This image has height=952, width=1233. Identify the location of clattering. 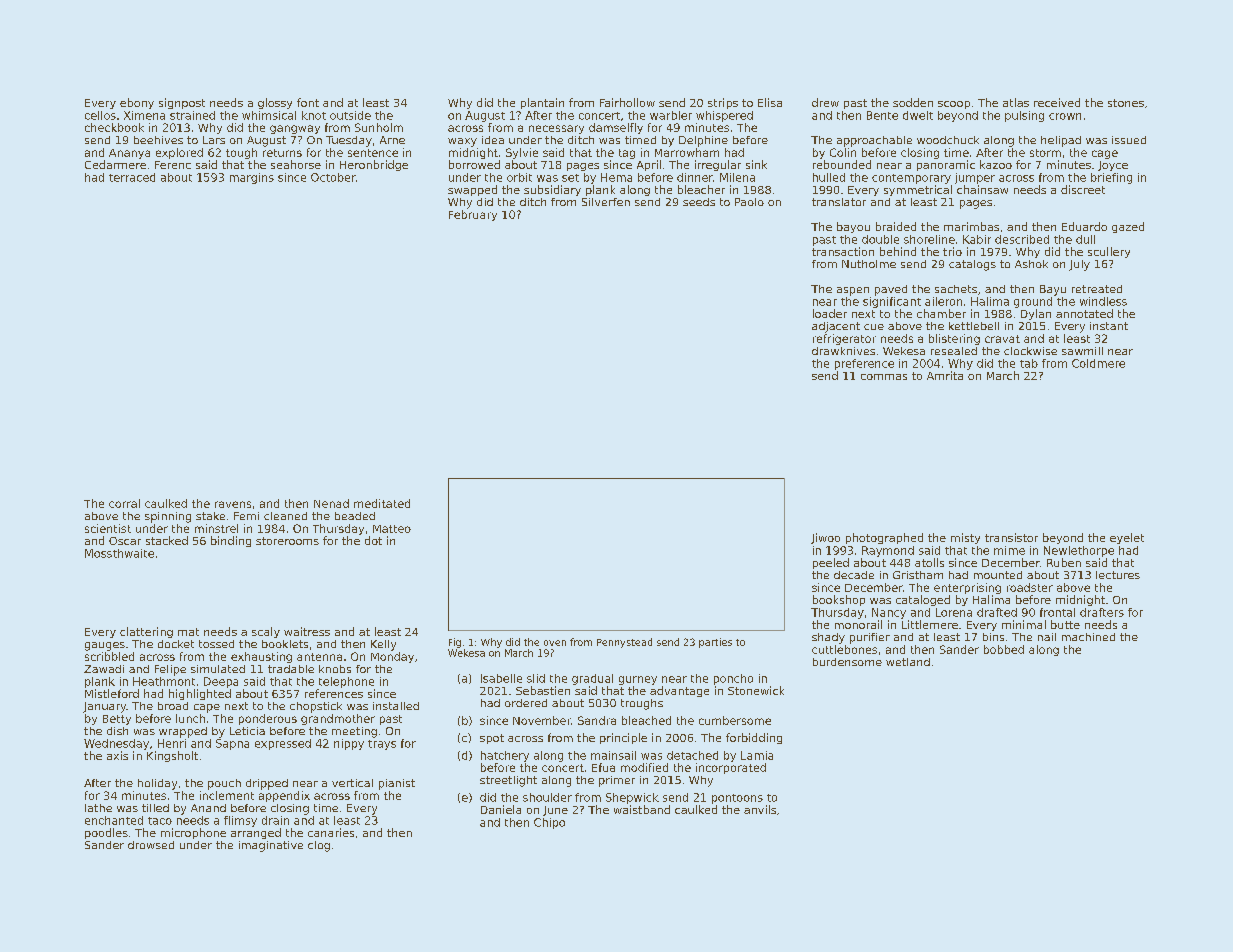
(146, 632).
